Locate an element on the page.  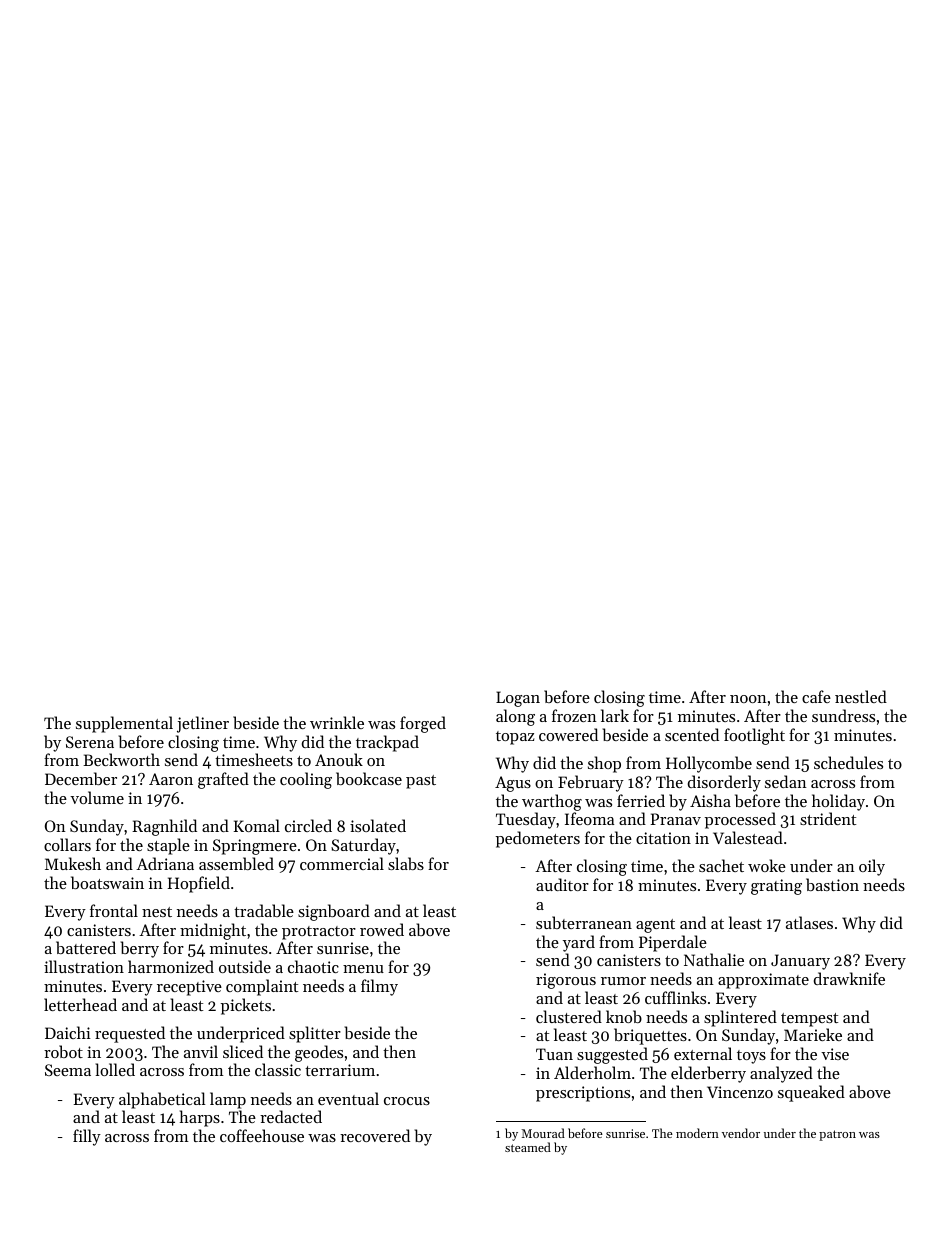
supplemental is located at coordinates (124, 724).
